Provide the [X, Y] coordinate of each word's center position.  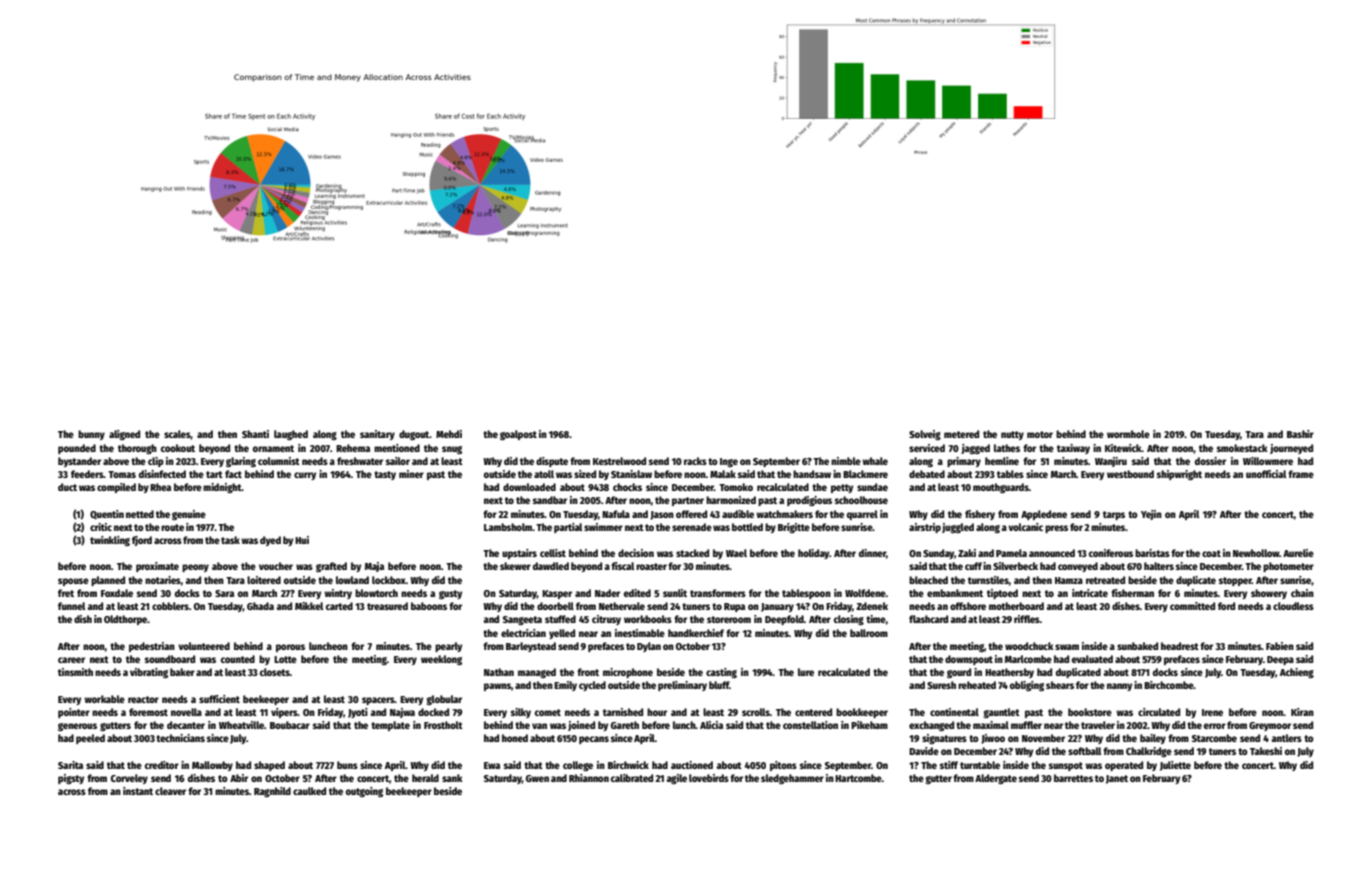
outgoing [364, 792]
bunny [91, 435]
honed [515, 738]
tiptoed [1002, 594]
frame [1301, 474]
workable [104, 699]
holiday [813, 554]
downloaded [529, 487]
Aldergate [996, 779]
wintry [338, 594]
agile [676, 779]
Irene [1212, 712]
